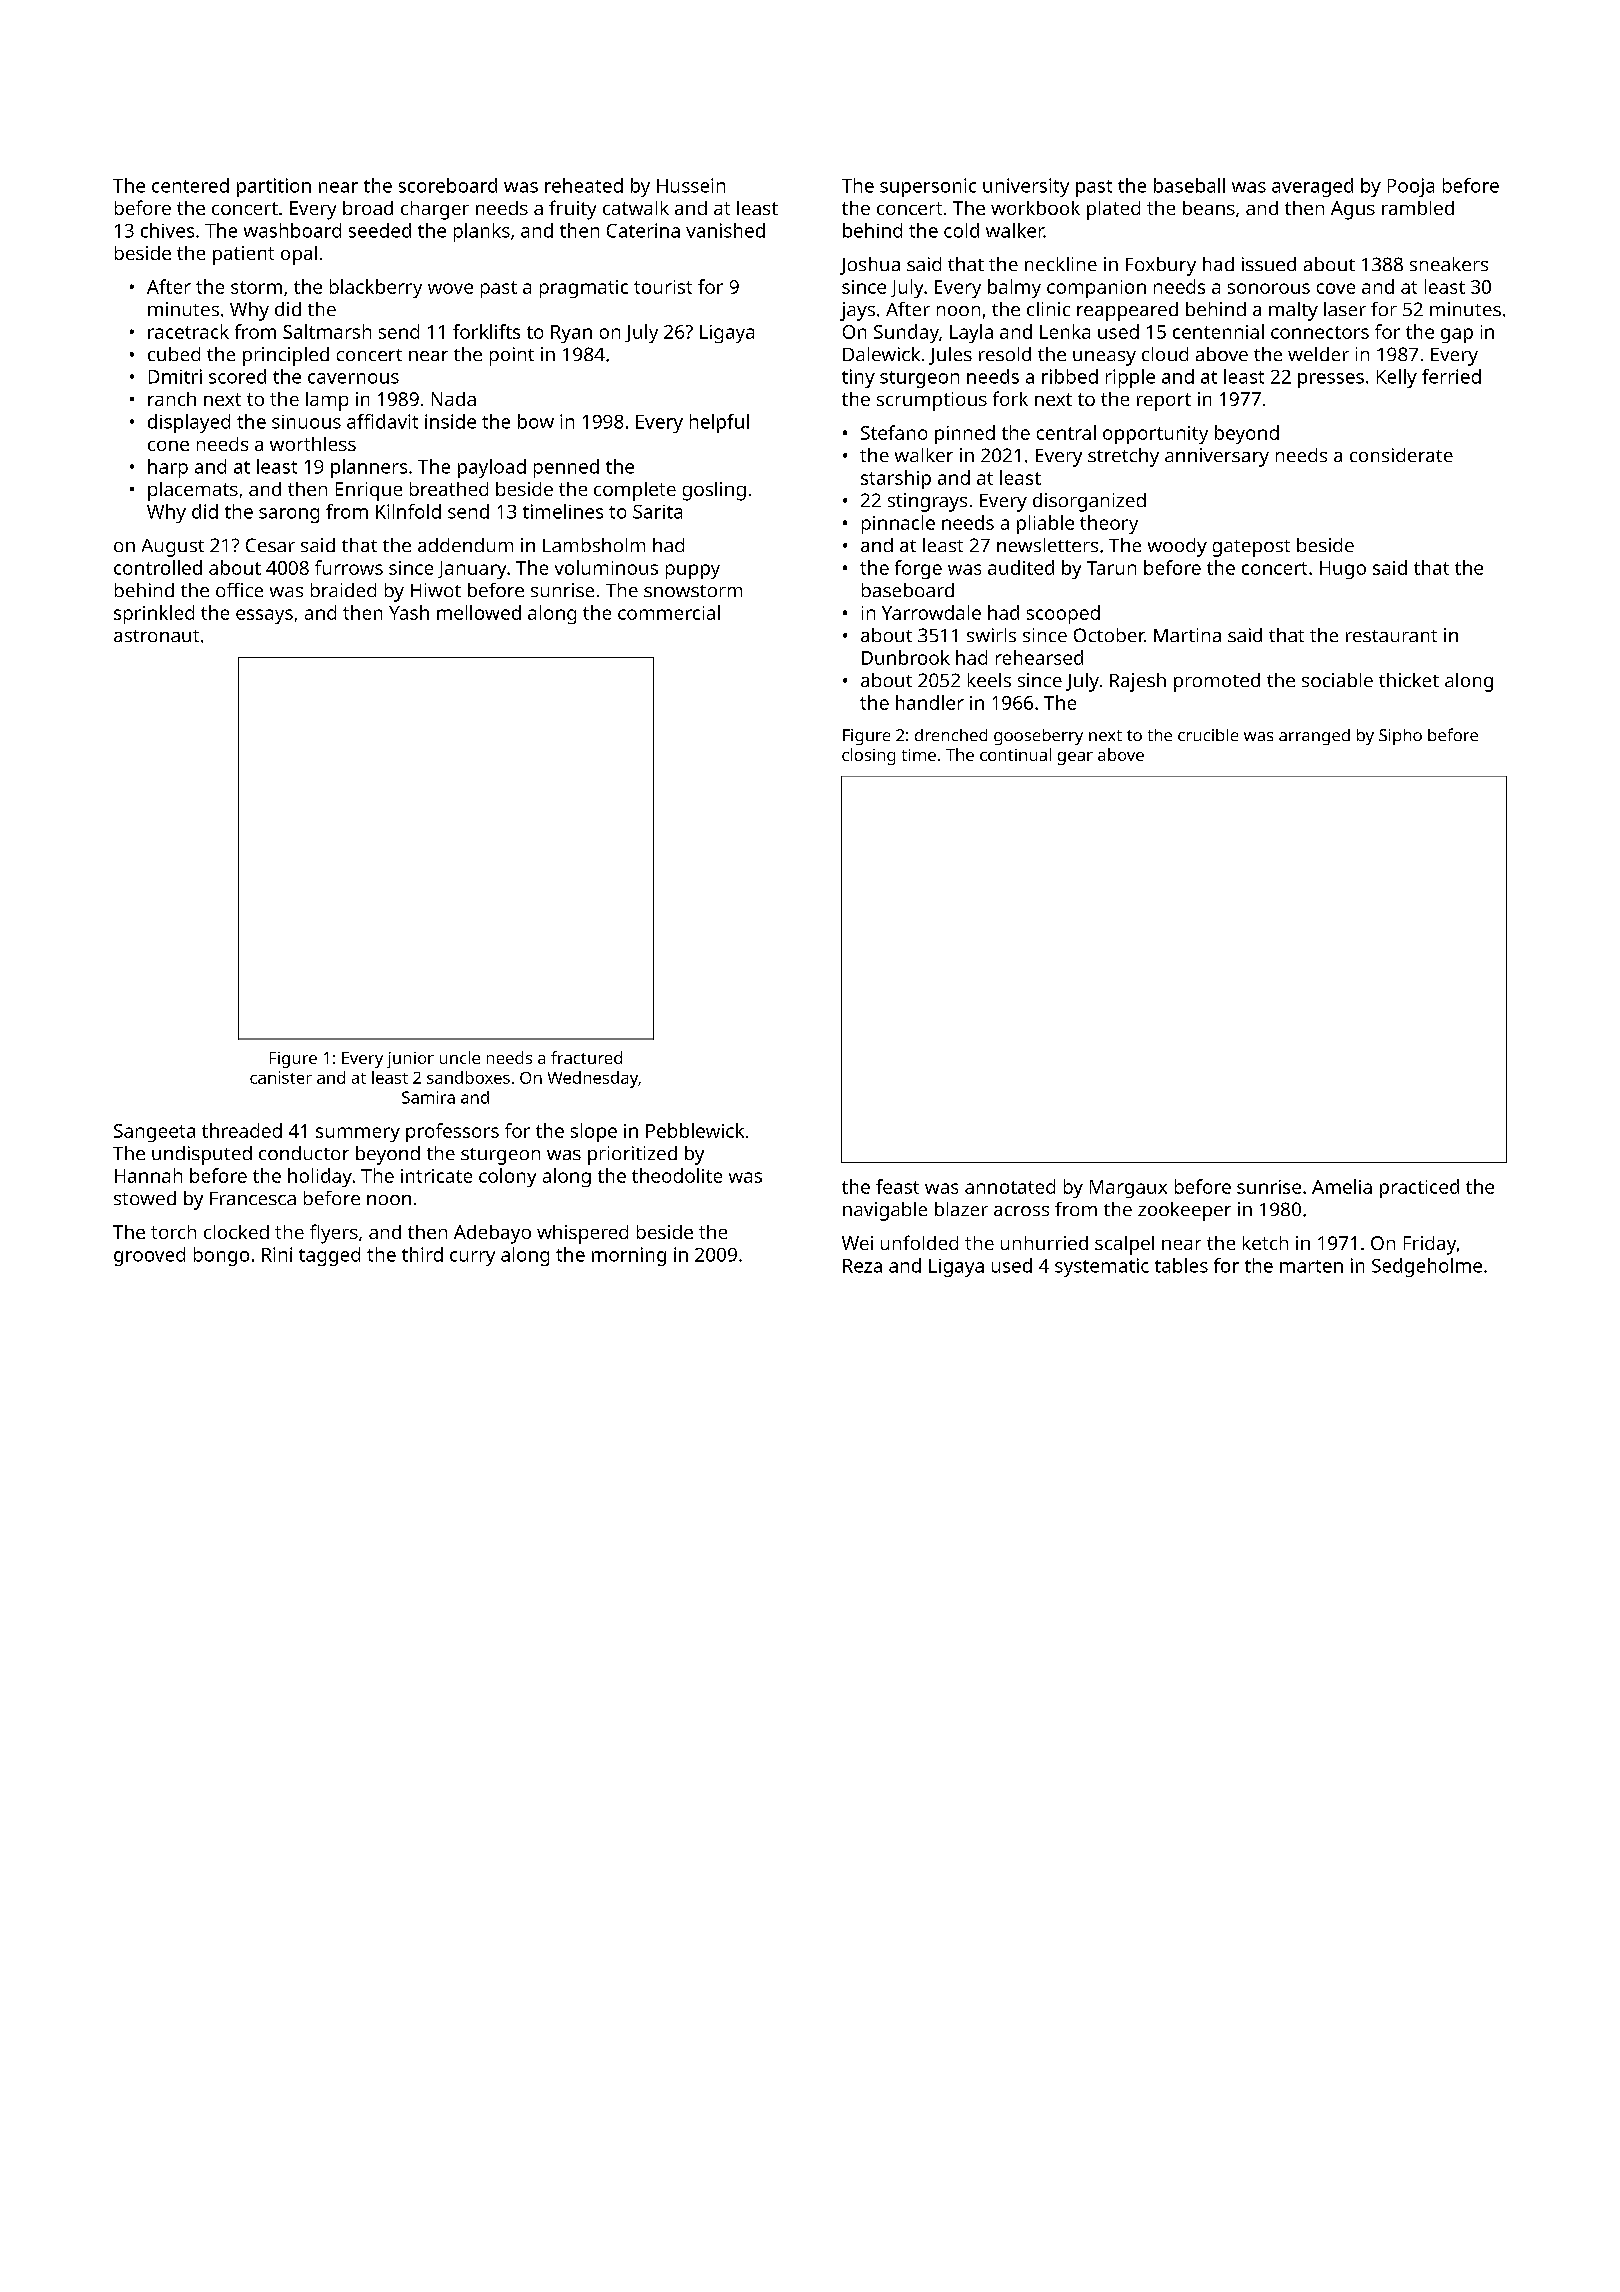 The image size is (1620, 2292). I want to click on junior, so click(410, 1060).
